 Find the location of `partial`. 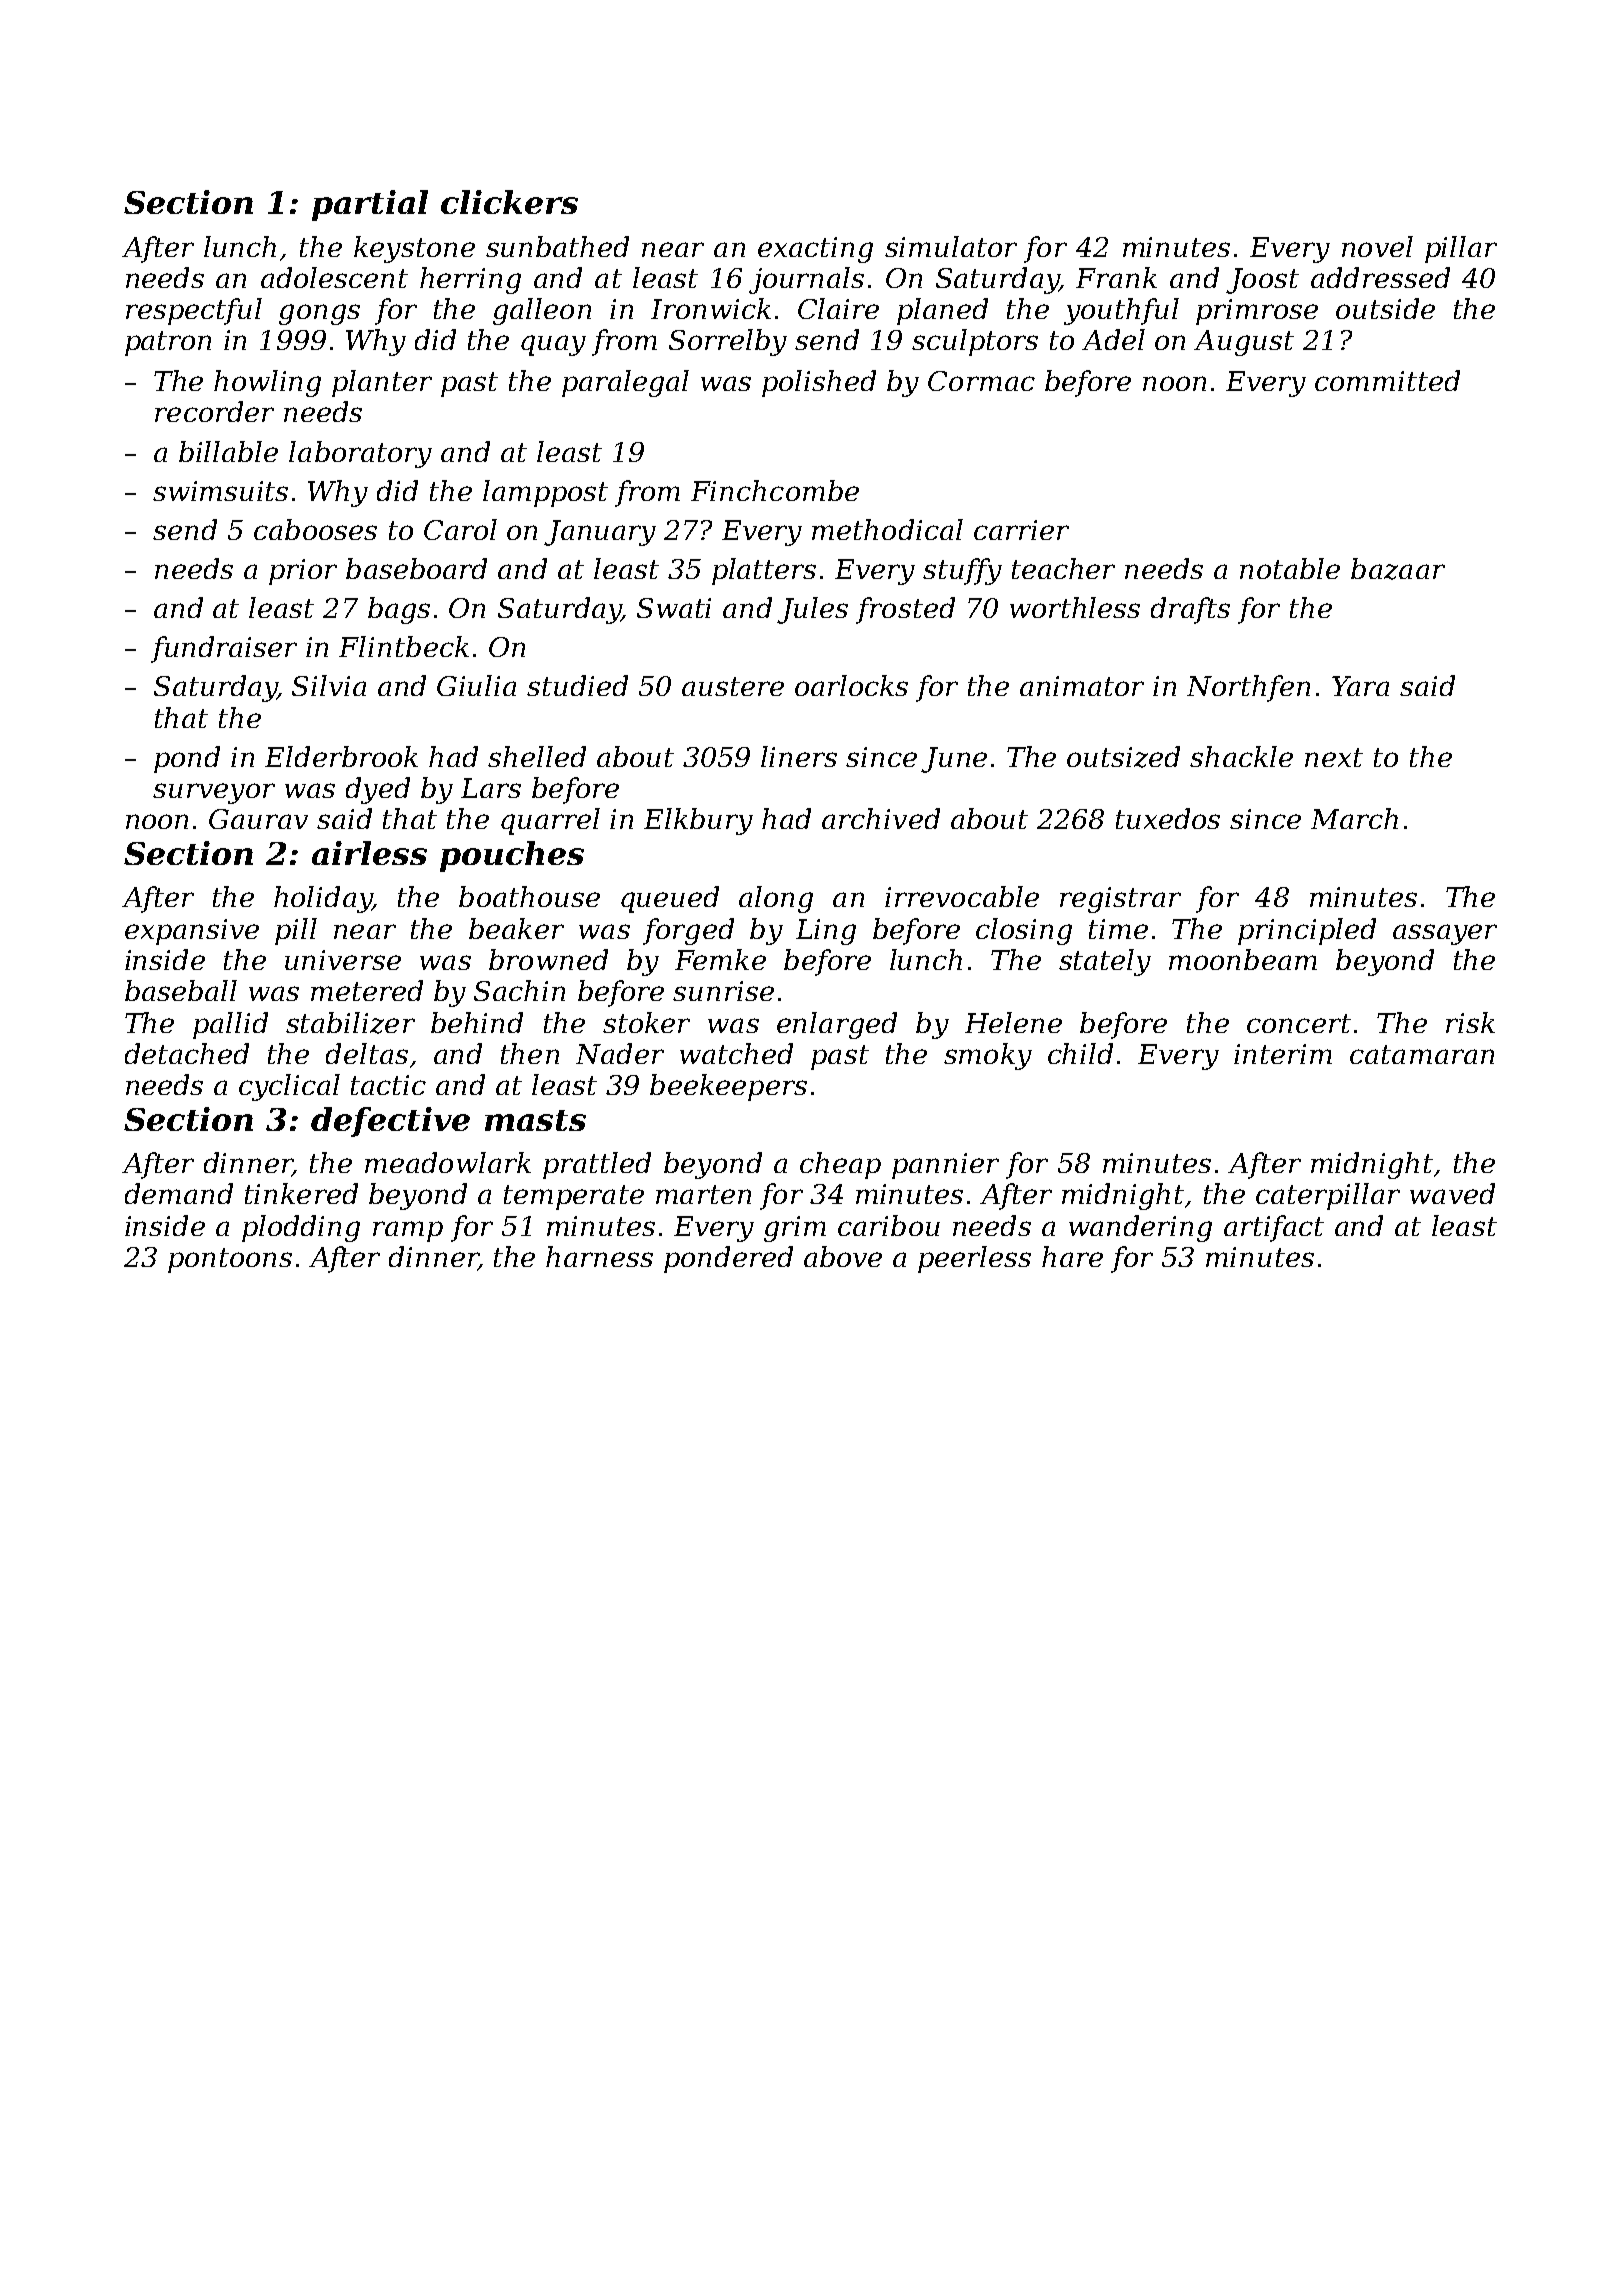

partial is located at coordinates (370, 205).
